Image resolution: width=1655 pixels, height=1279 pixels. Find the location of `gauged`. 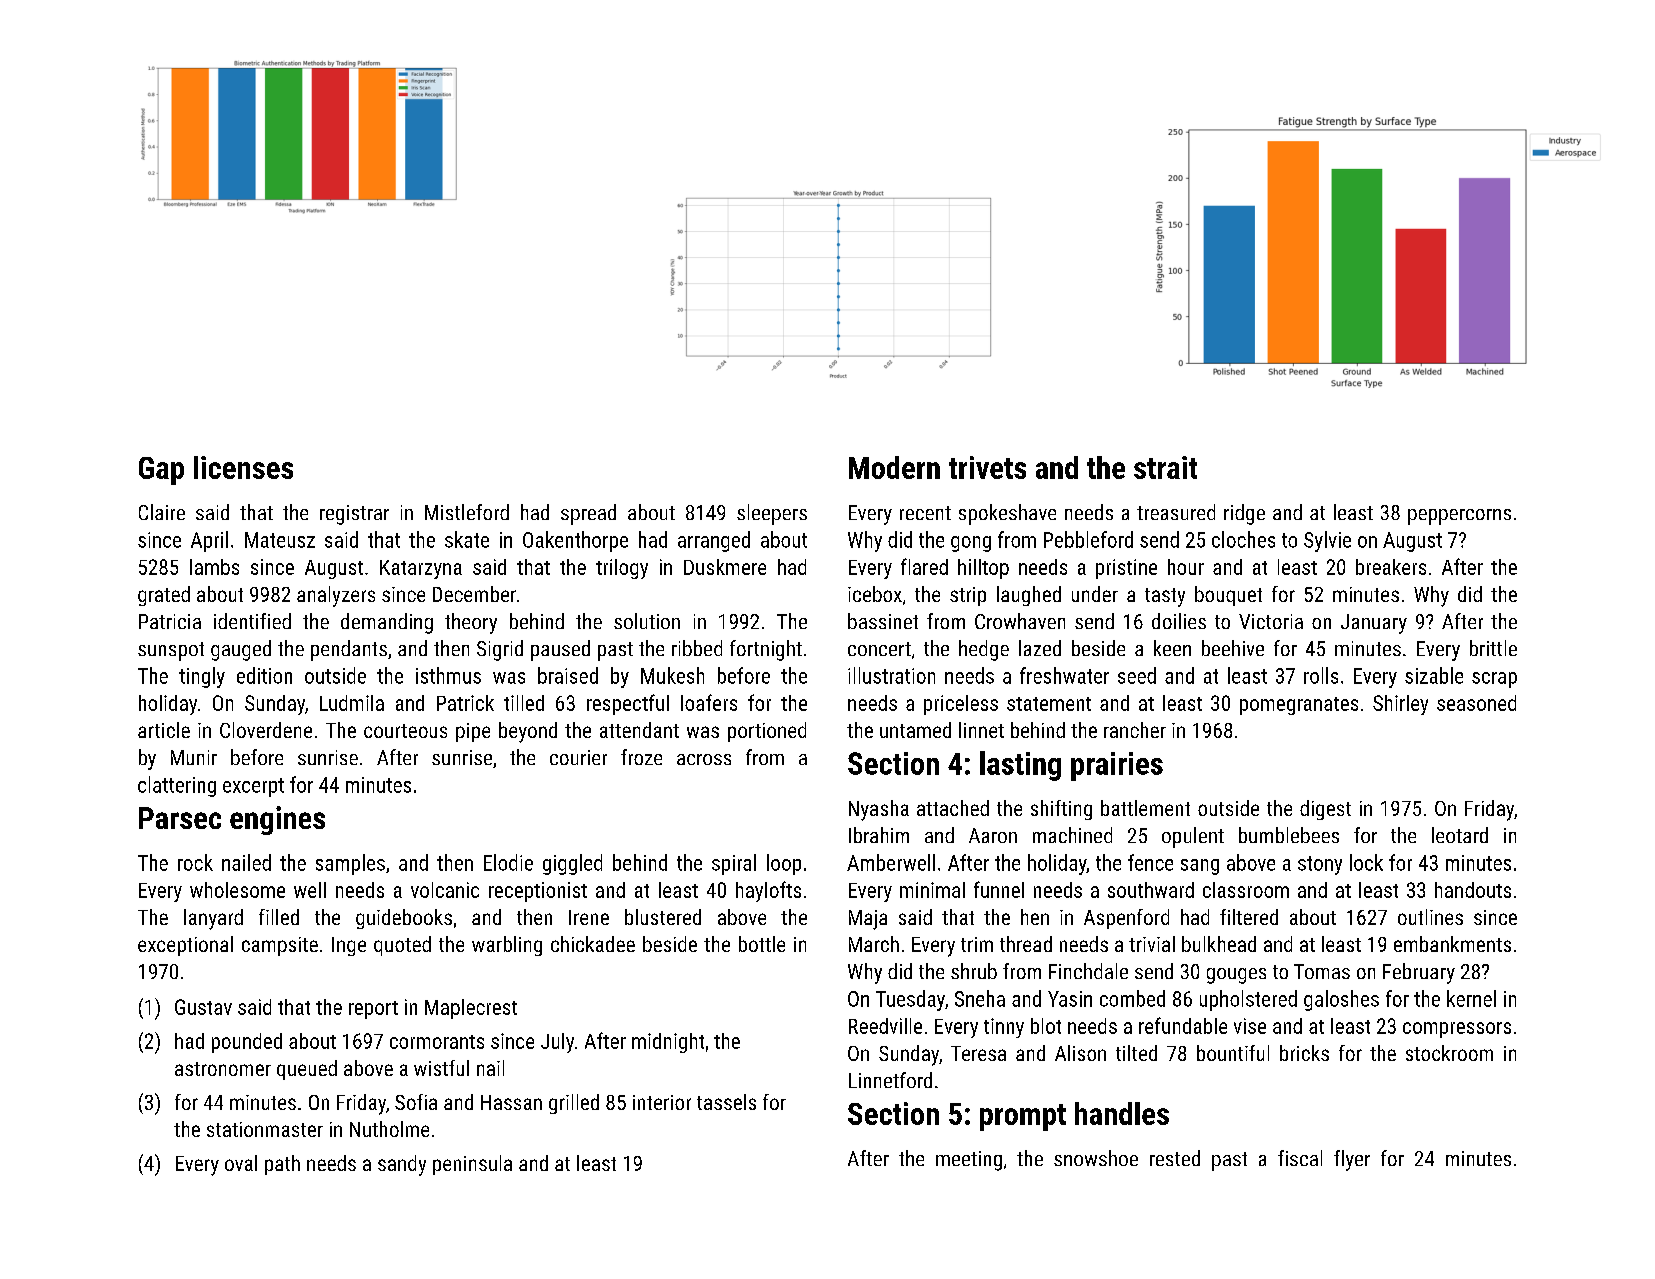

gauged is located at coordinates (241, 650).
